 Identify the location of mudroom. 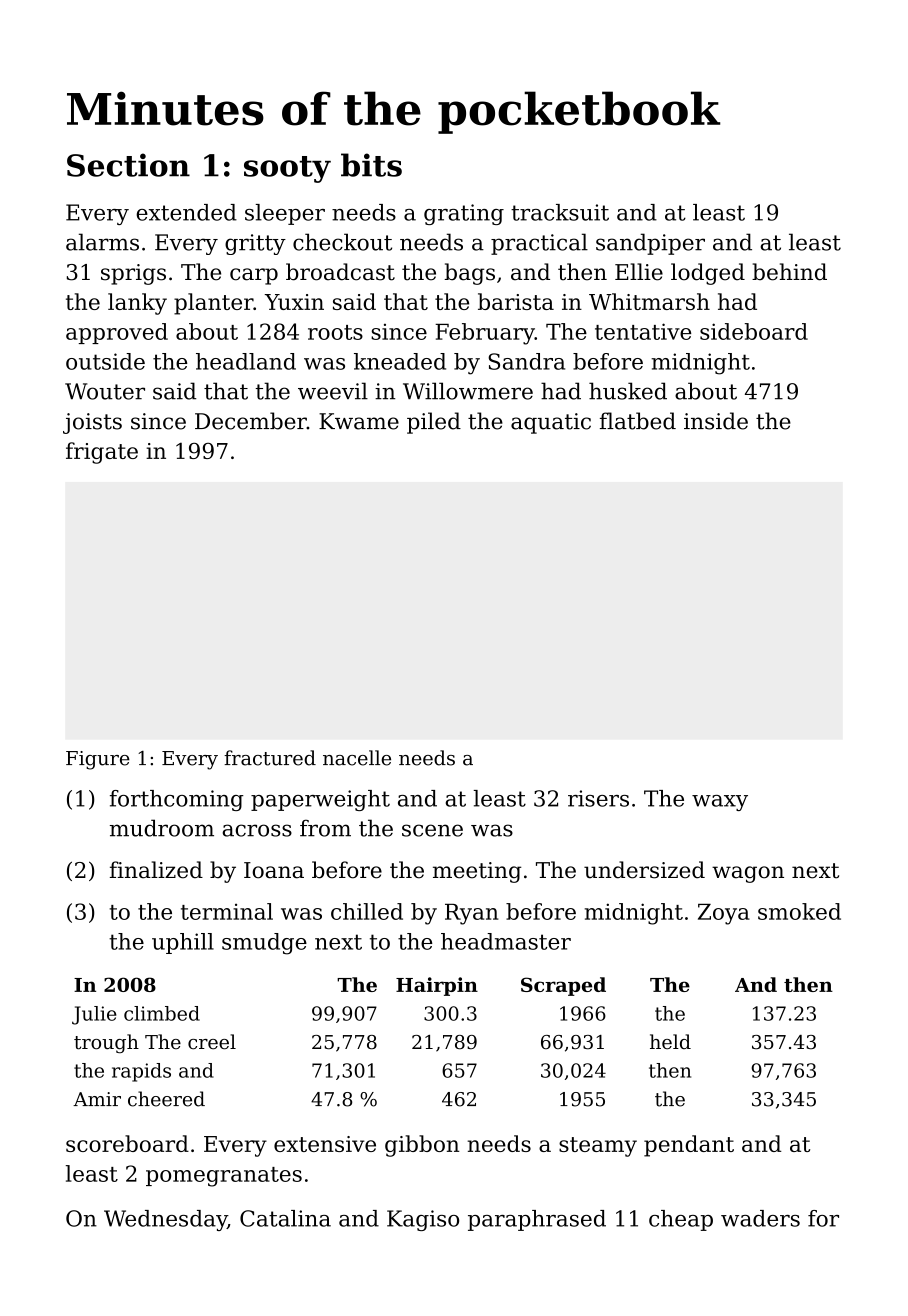
(162, 828).
